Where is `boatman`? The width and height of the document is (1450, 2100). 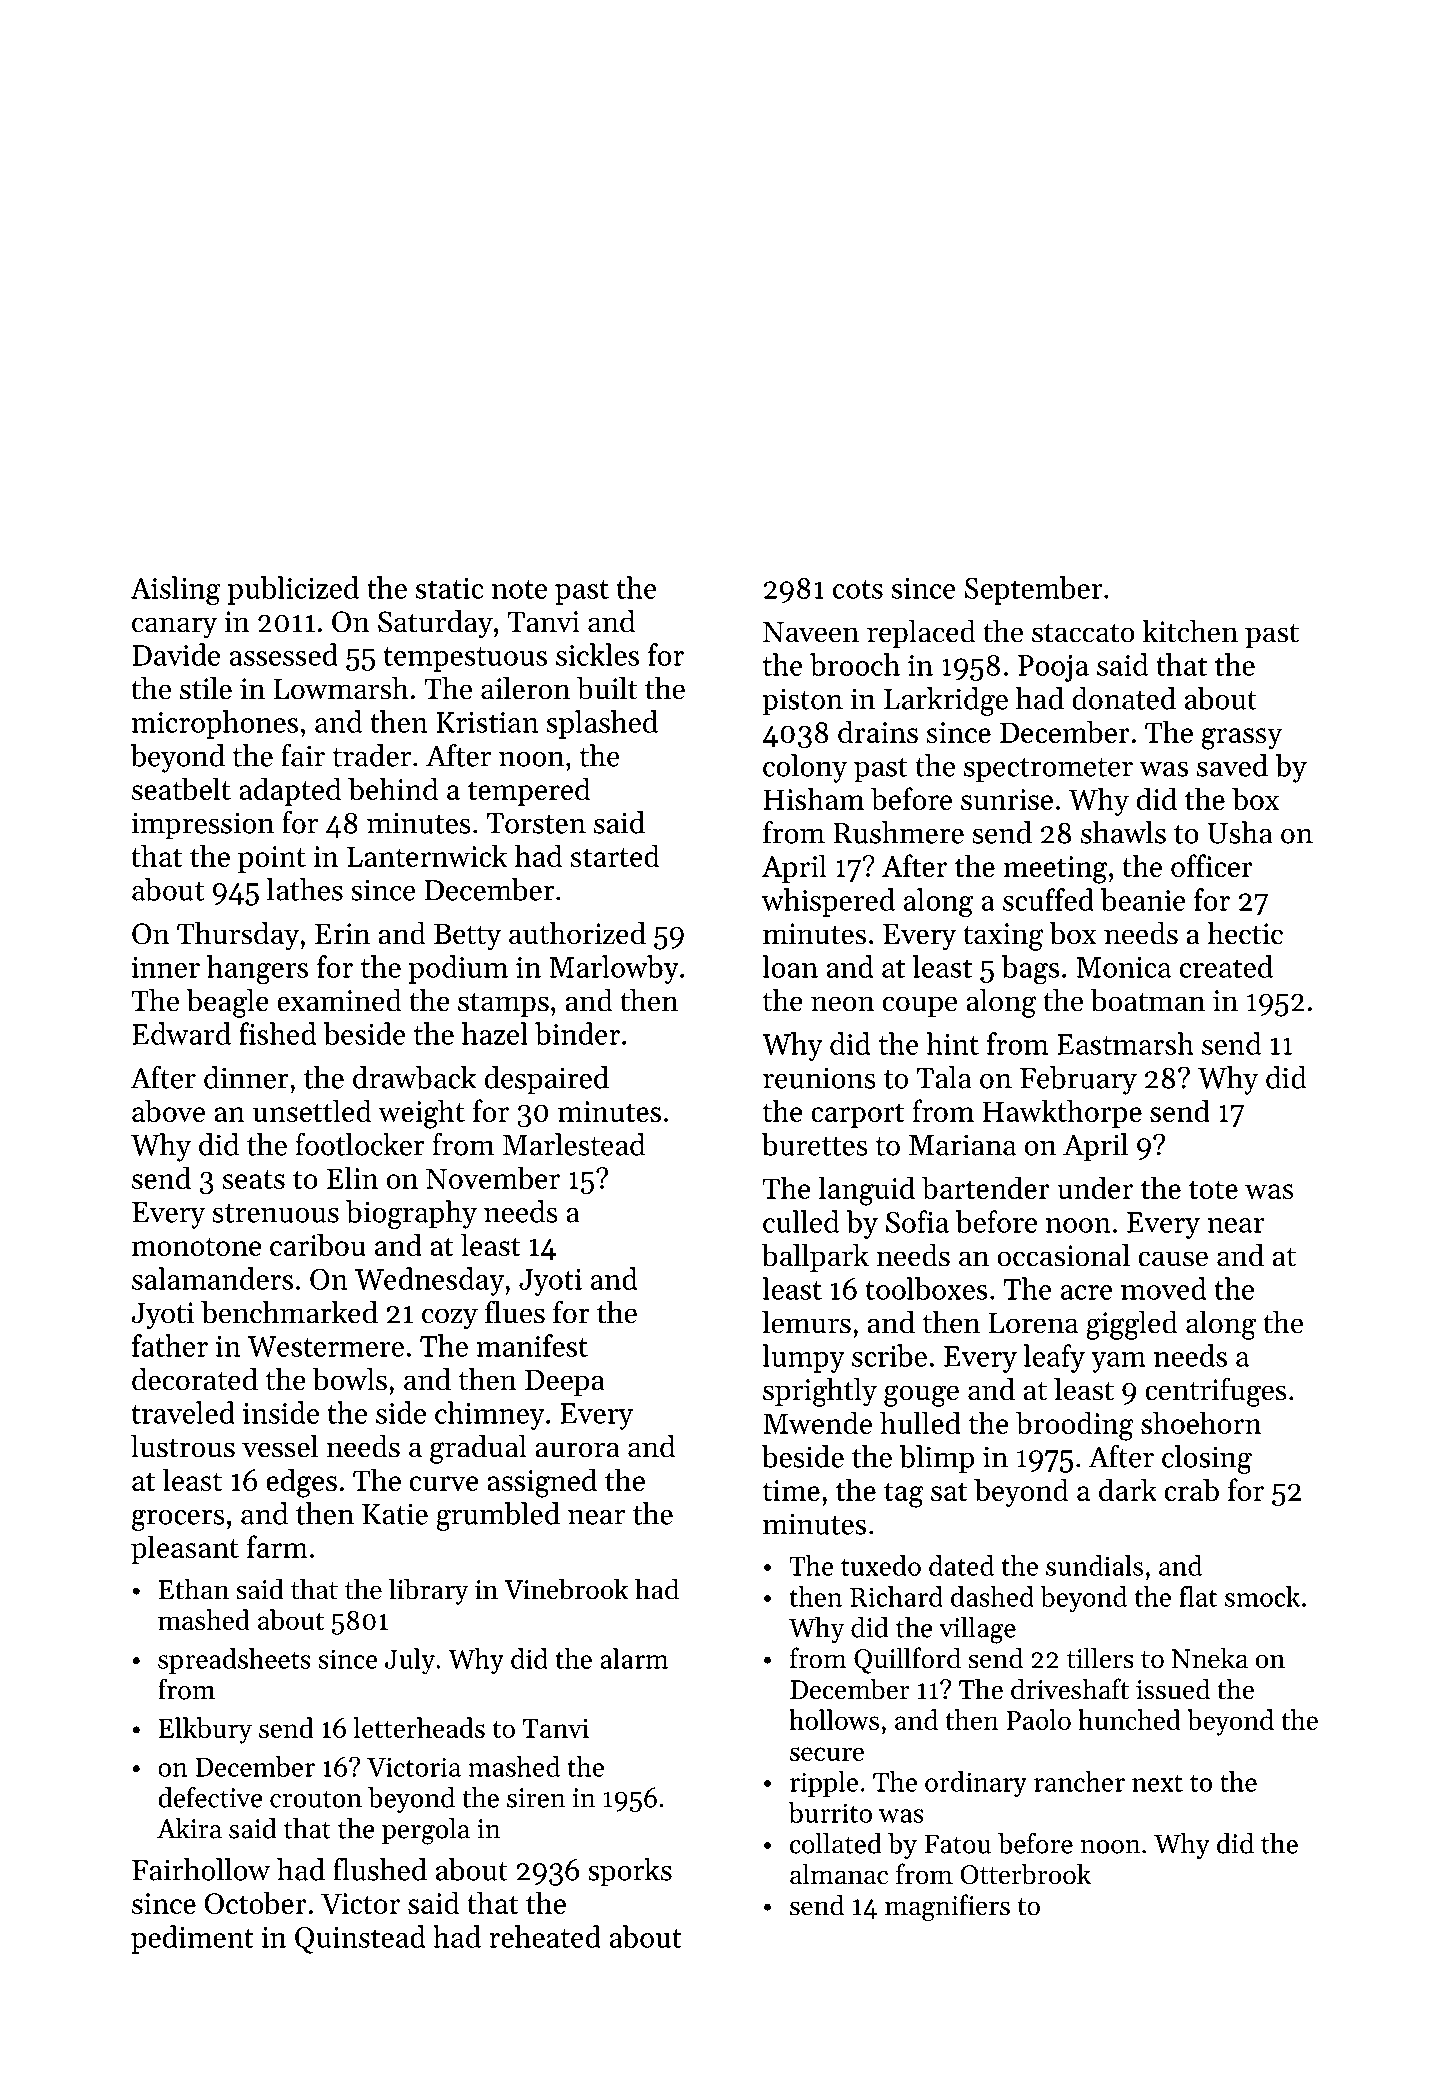 boatman is located at coordinates (1148, 1000).
